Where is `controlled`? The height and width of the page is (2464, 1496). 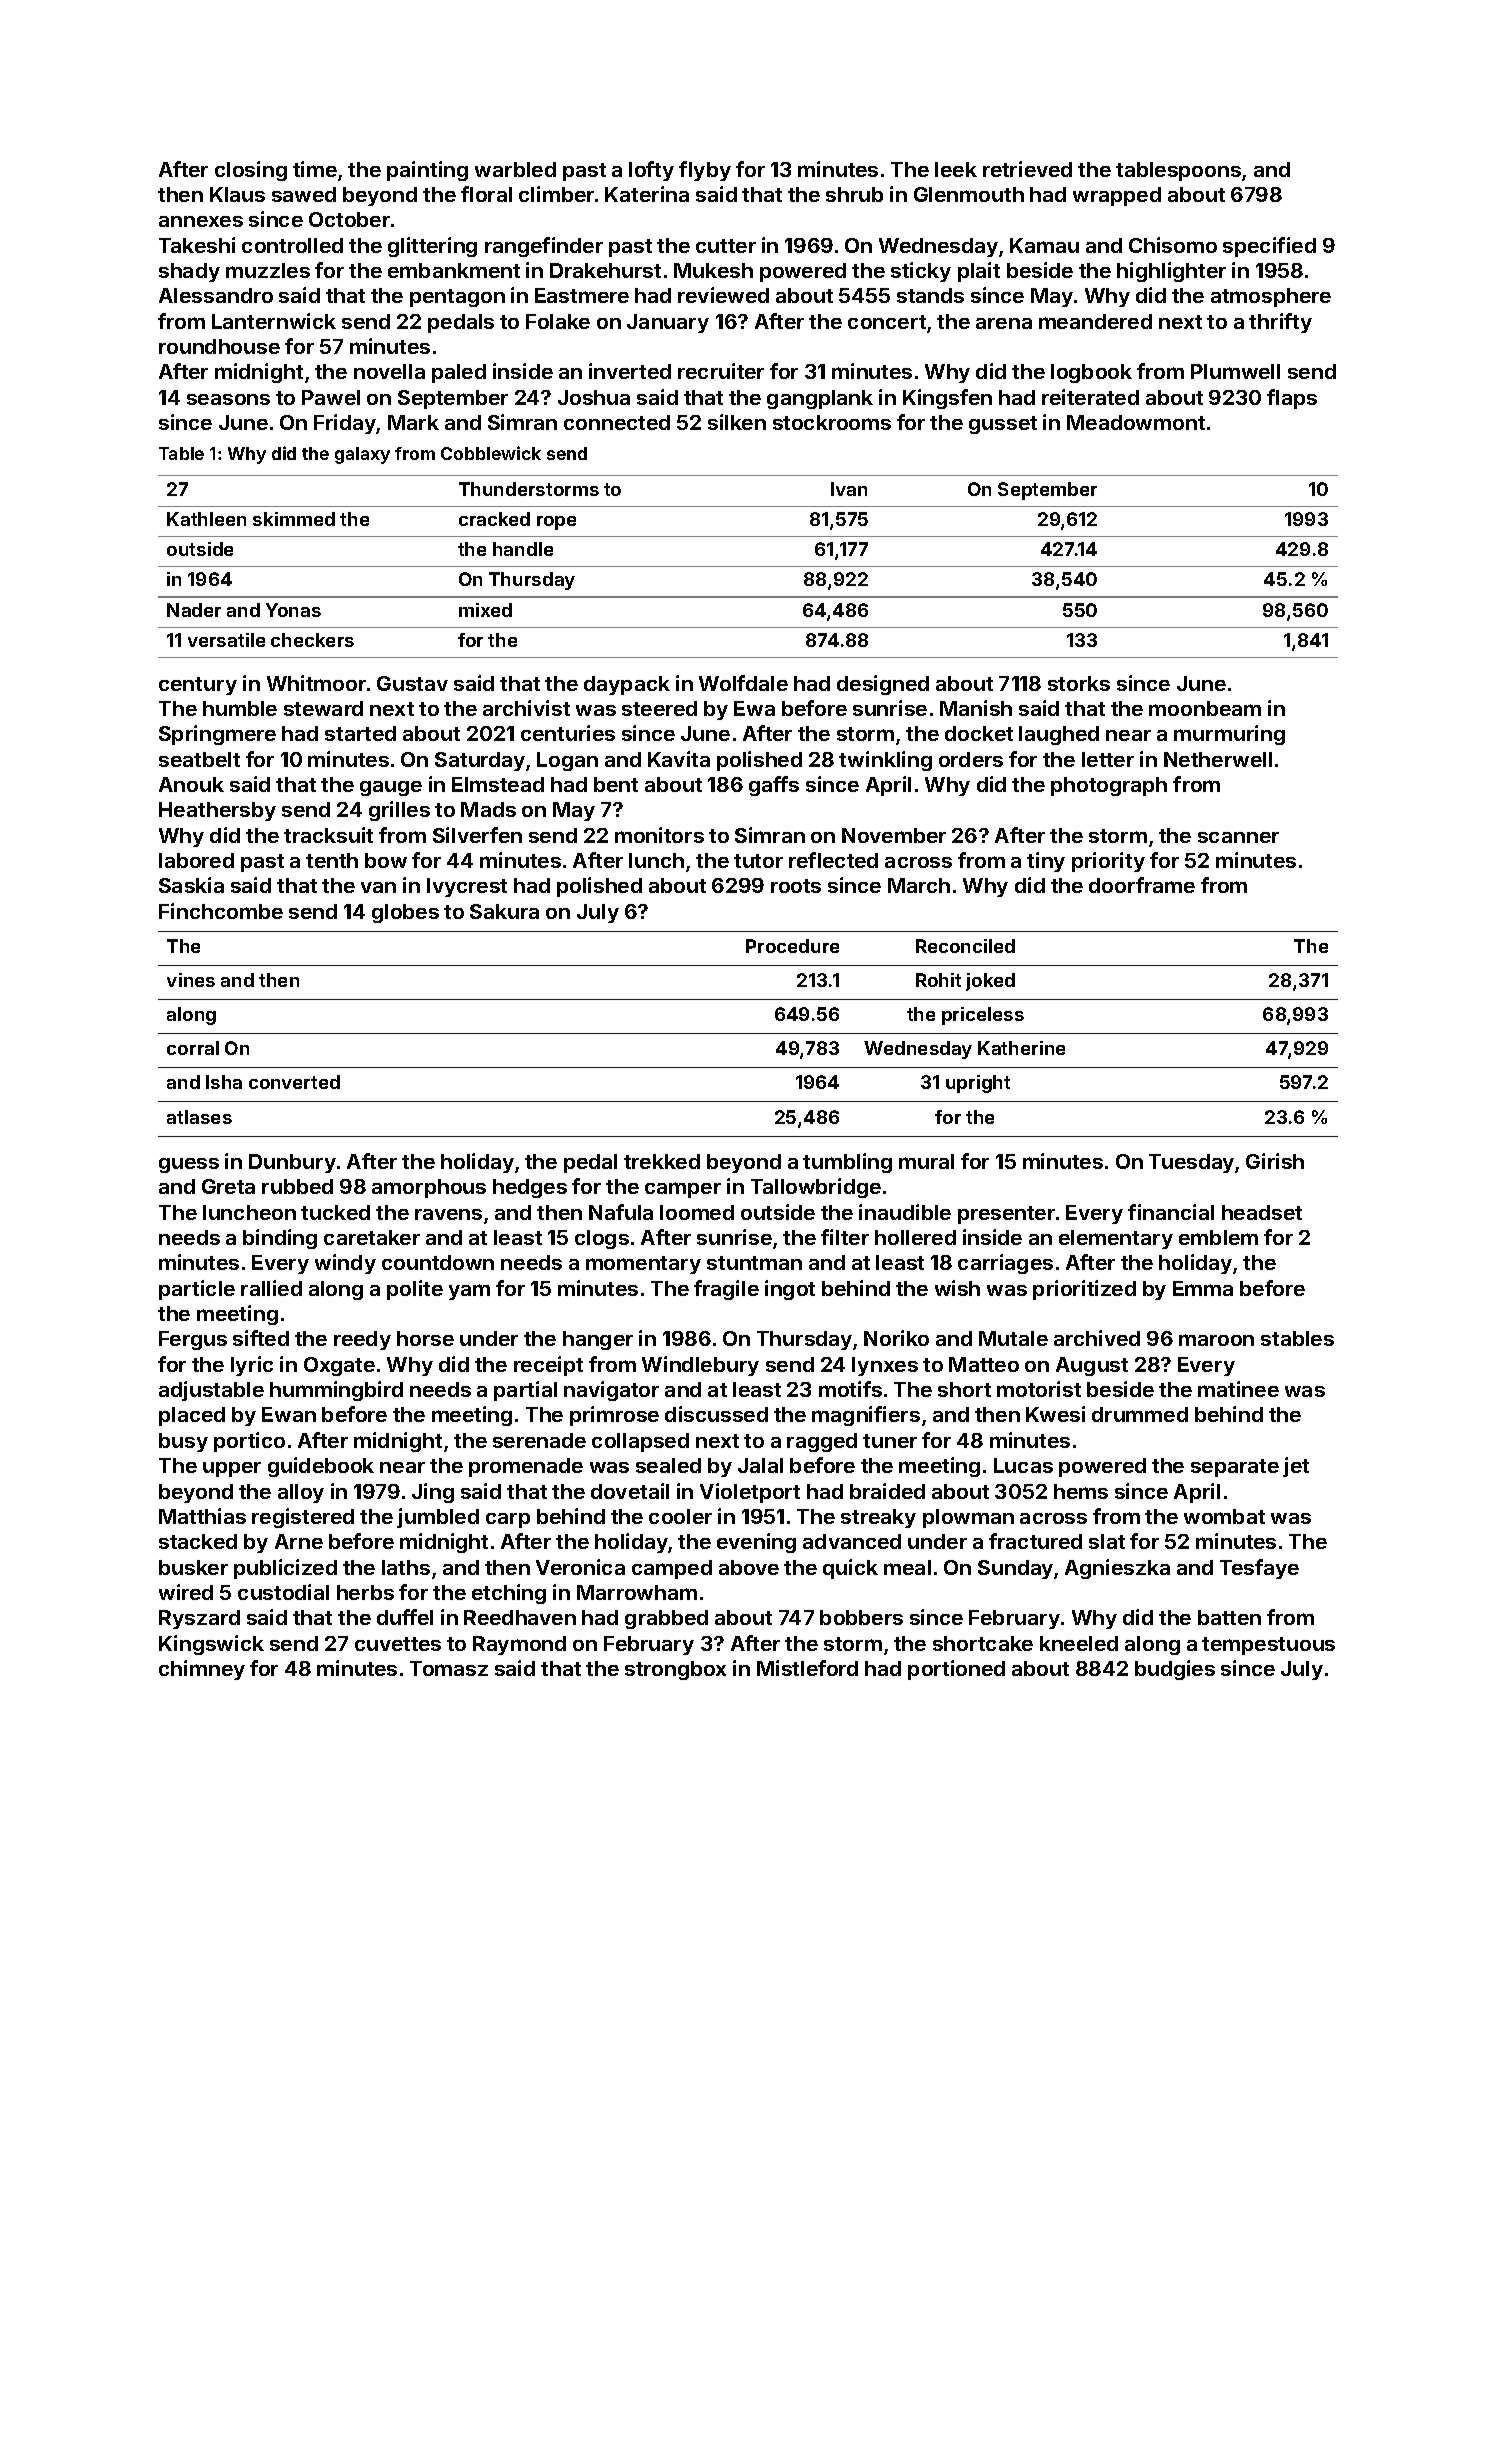 controlled is located at coordinates (292, 245).
